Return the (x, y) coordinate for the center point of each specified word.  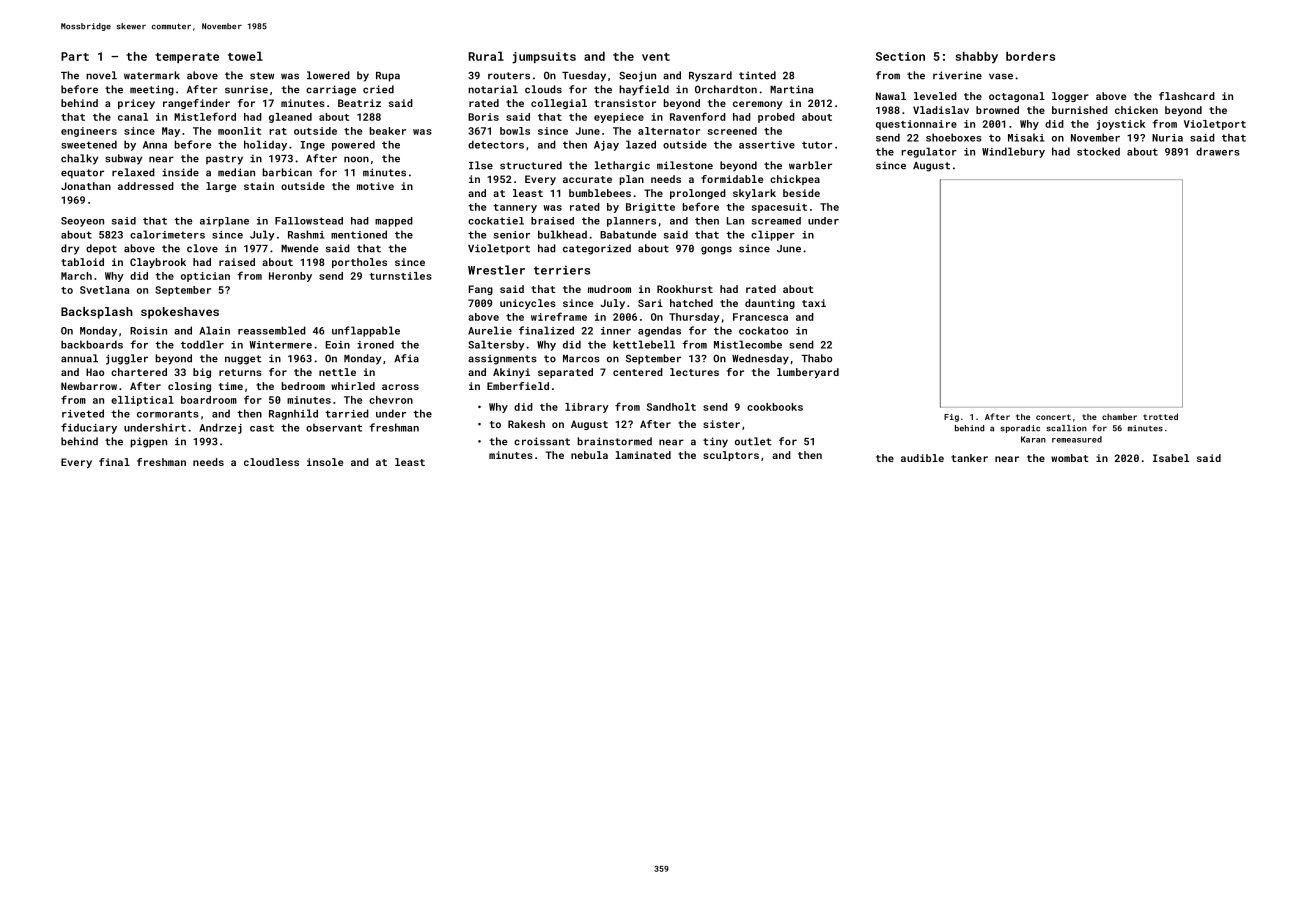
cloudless (271, 462)
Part (75, 56)
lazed (641, 144)
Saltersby (496, 345)
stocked (1098, 151)
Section (900, 56)
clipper (773, 235)
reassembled (272, 330)
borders (1030, 56)
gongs (716, 250)
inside (180, 172)
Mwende (300, 248)
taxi (814, 303)
